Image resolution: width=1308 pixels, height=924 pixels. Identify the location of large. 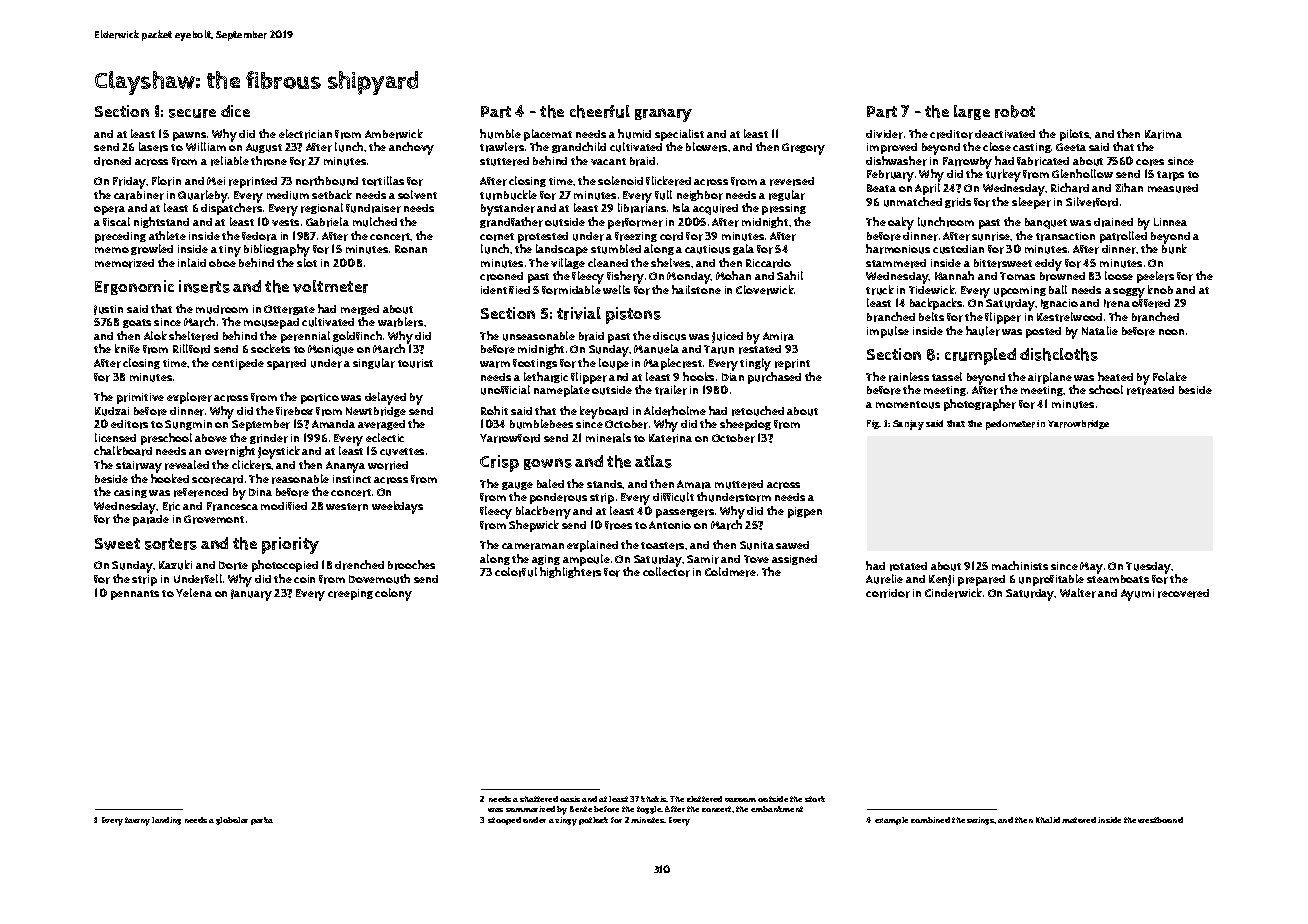
(972, 112).
